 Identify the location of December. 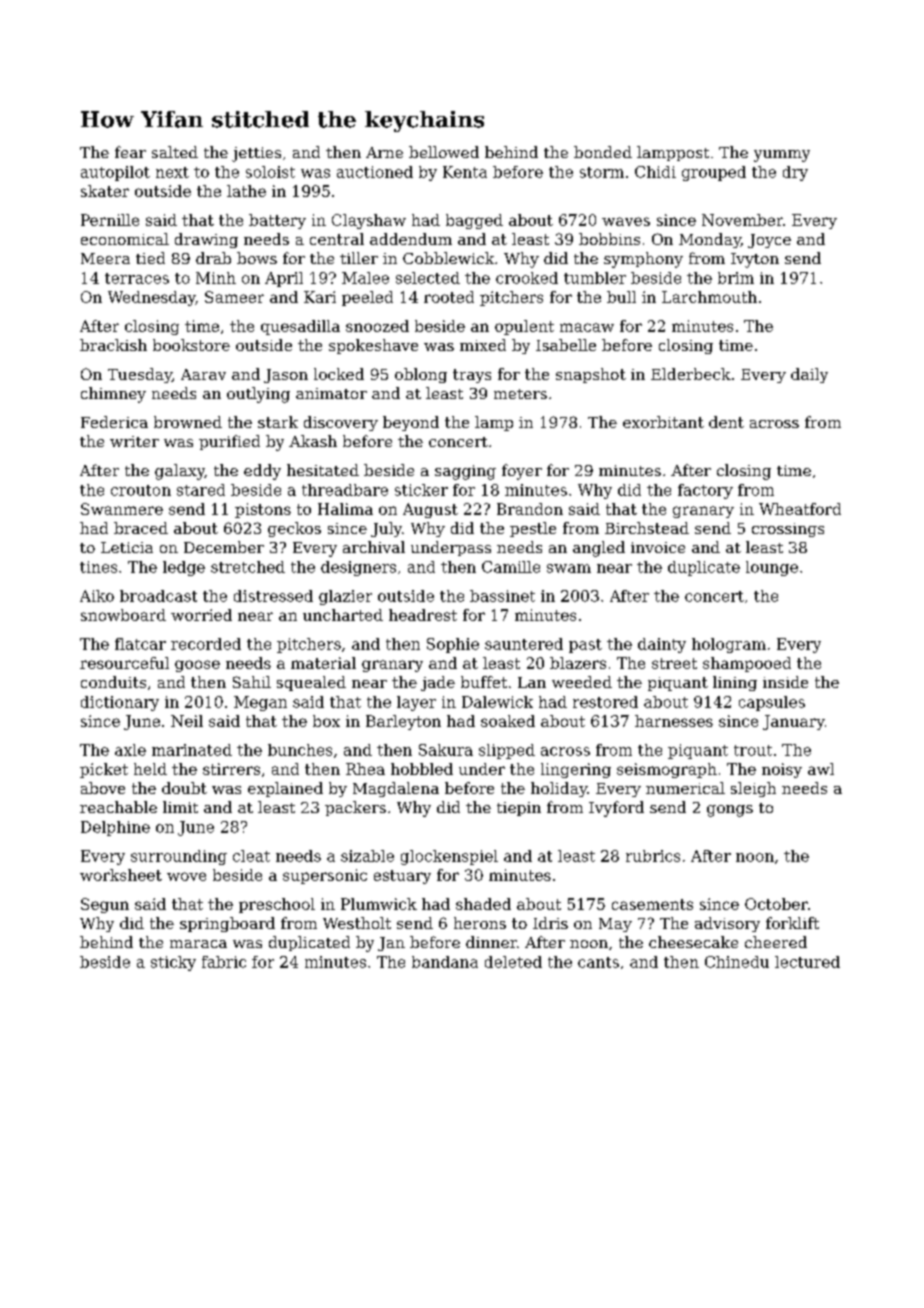
(224, 547).
